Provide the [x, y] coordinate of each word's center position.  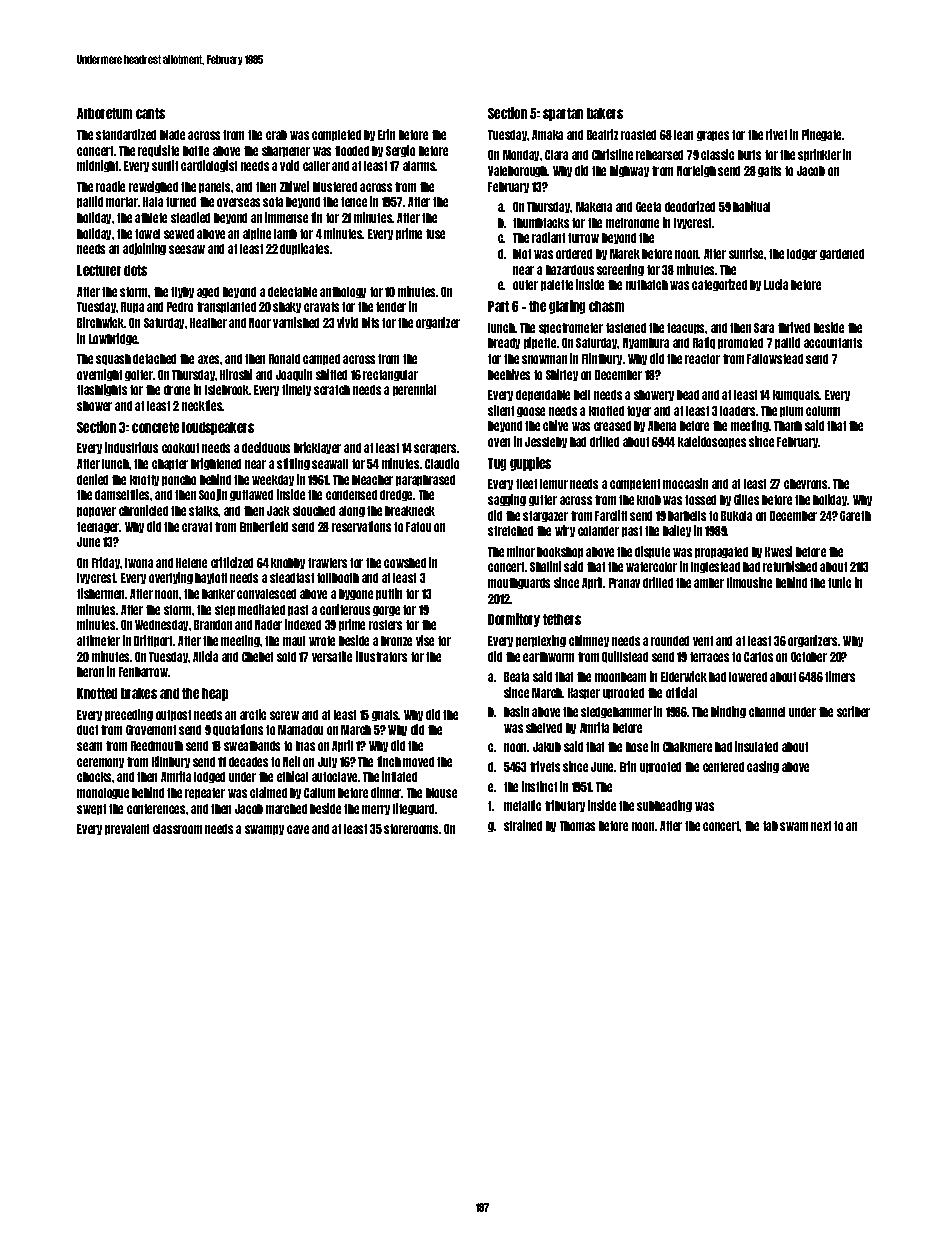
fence [354, 202]
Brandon [213, 625]
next [821, 826]
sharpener [286, 151]
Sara [764, 328]
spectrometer [571, 328]
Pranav [624, 583]
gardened [842, 254]
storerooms [411, 829]
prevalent [127, 829]
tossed [700, 500]
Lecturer [99, 270]
